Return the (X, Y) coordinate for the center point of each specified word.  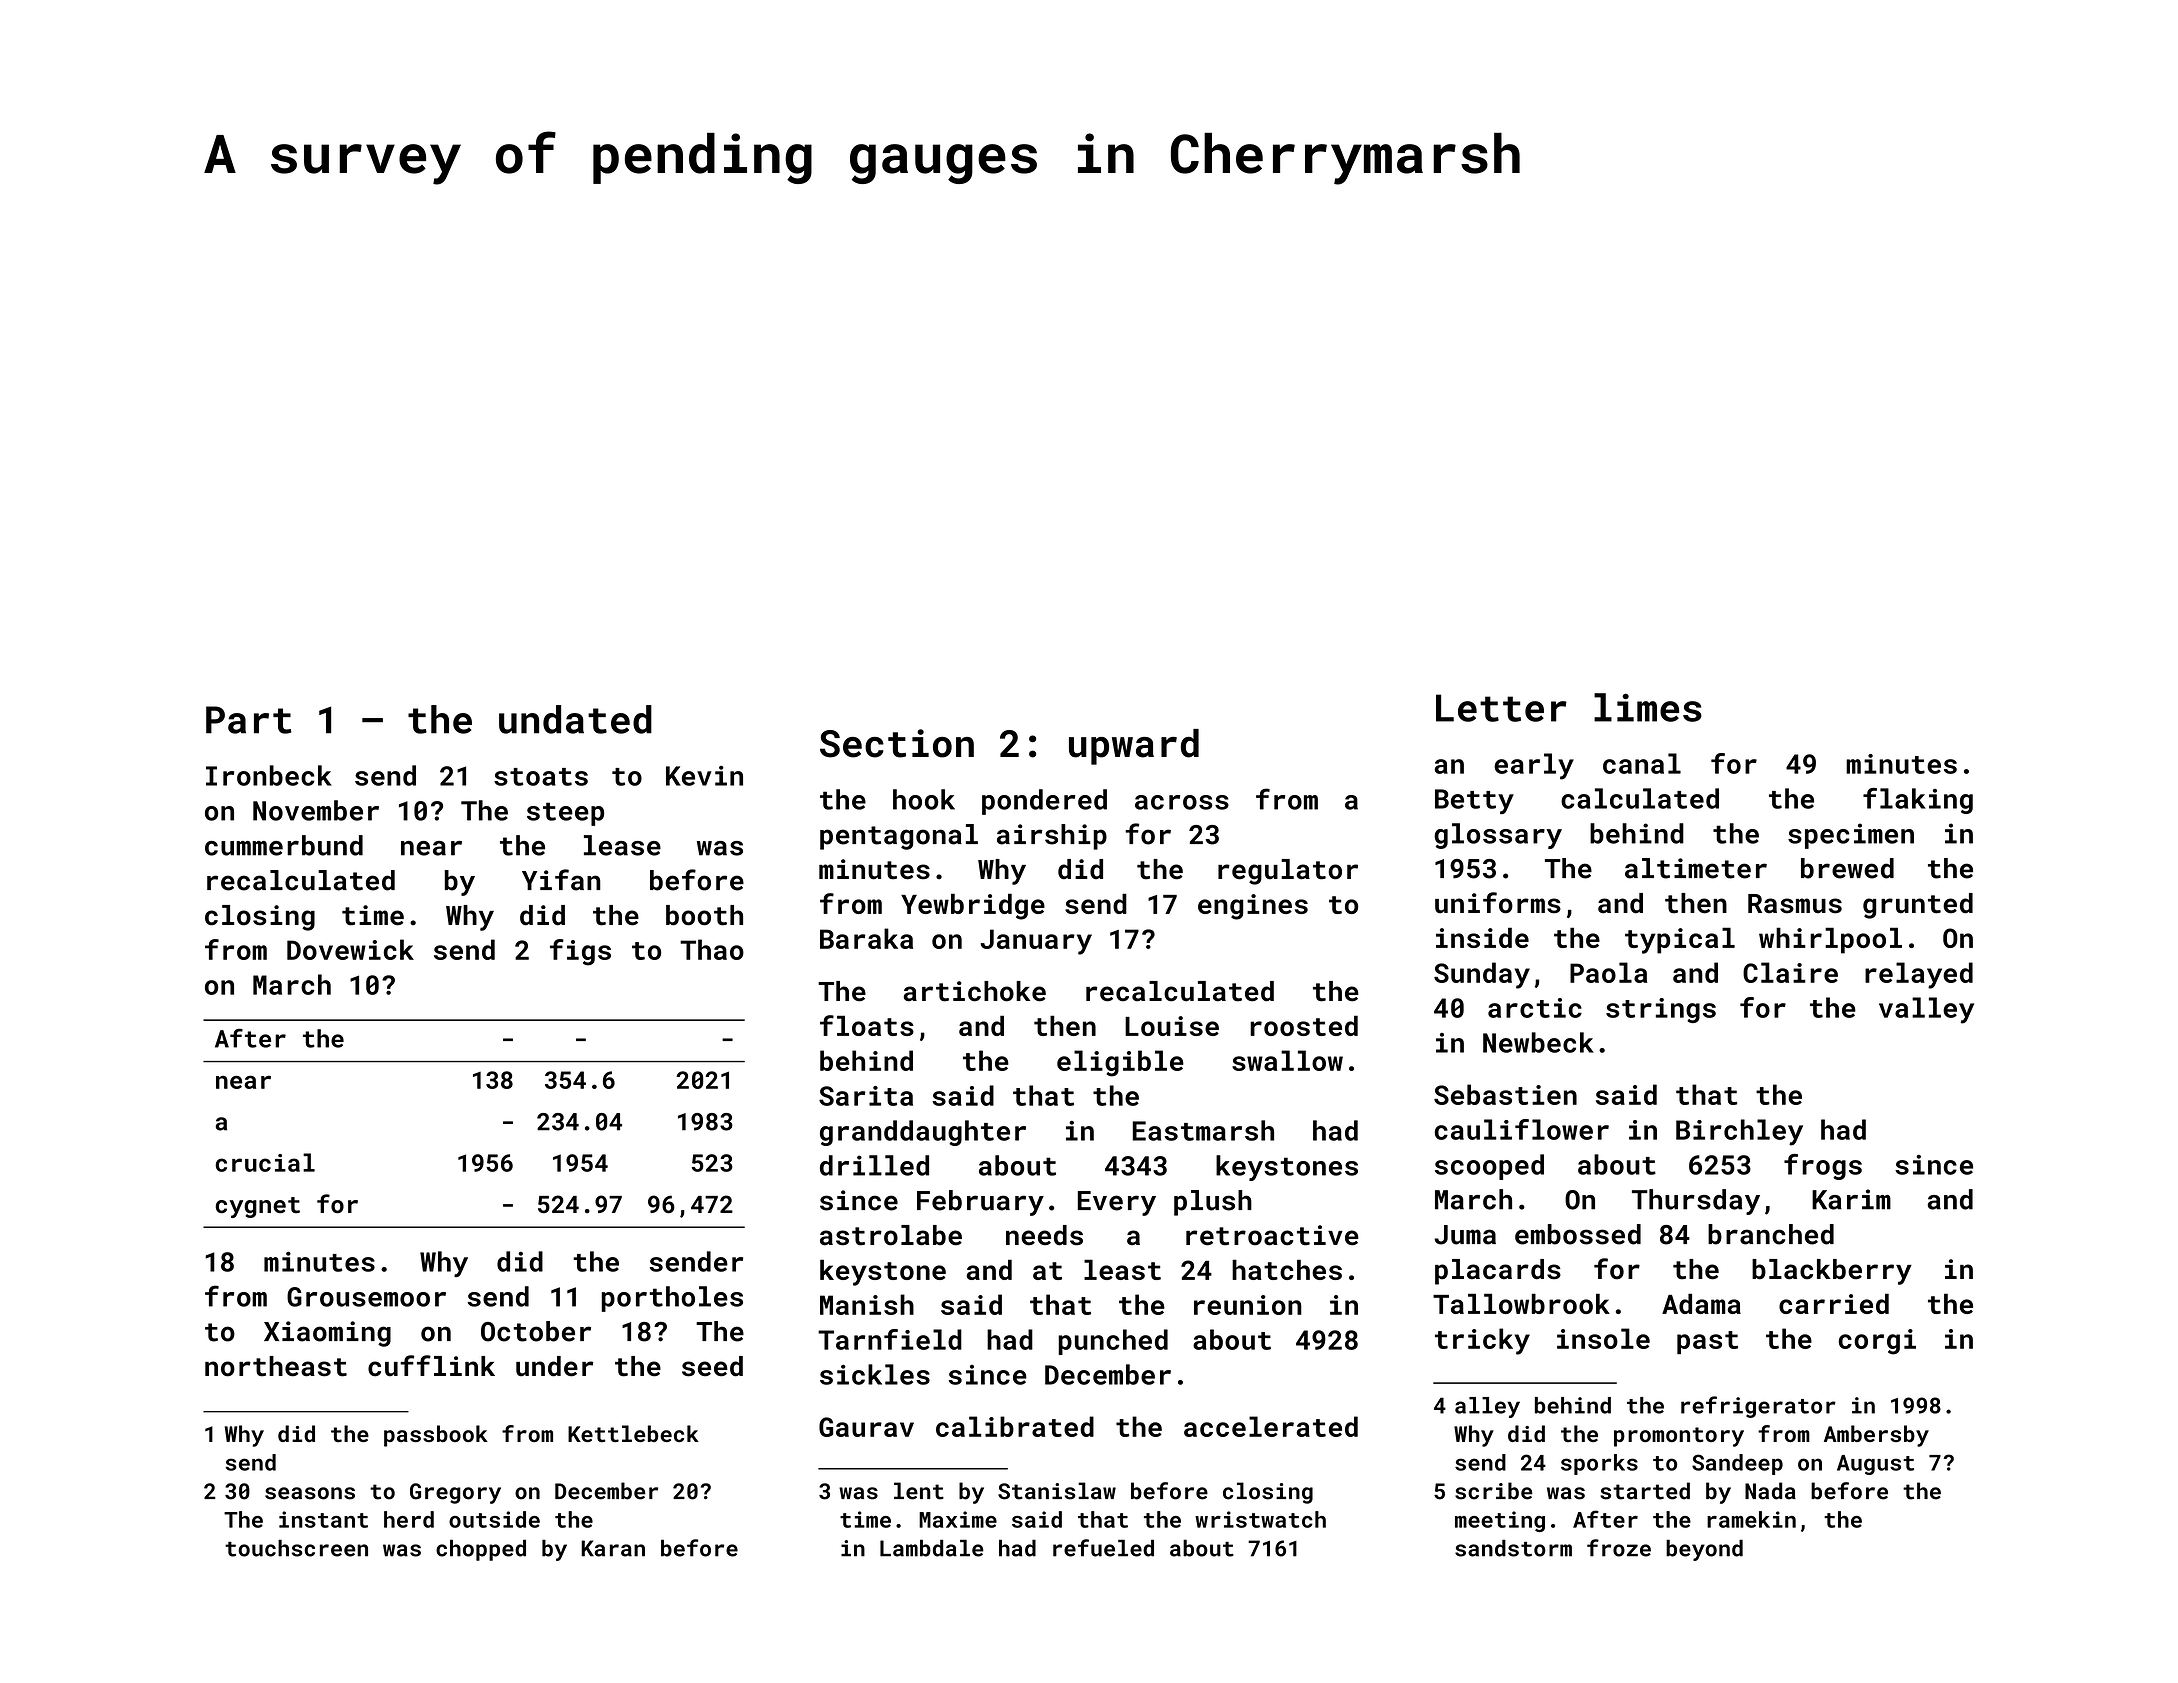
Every (1117, 1203)
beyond (1704, 1550)
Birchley (1739, 1132)
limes (1648, 707)
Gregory (455, 1493)
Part (249, 720)
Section (897, 743)
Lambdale (932, 1548)
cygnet (257, 1207)
